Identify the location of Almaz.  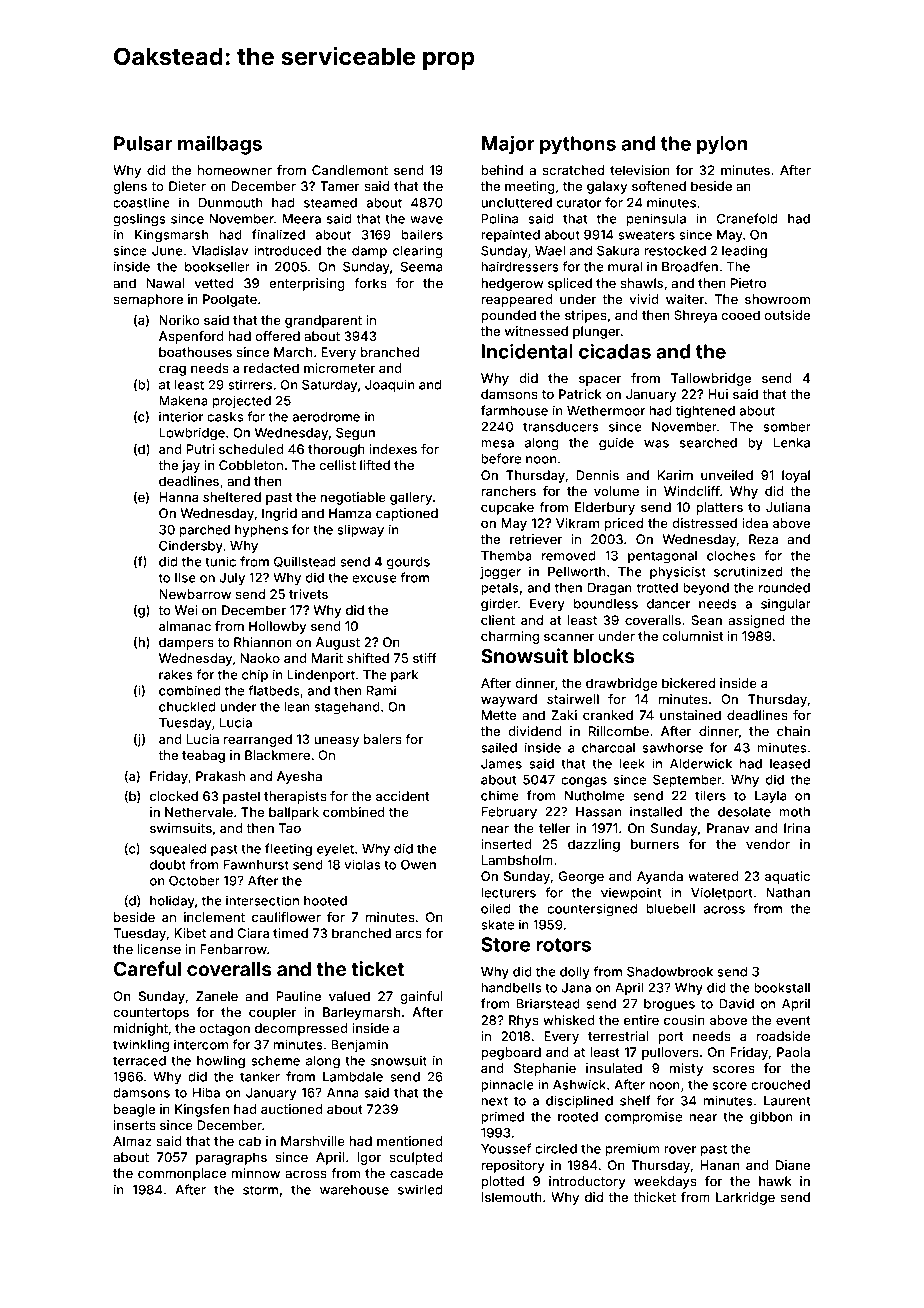
(132, 1141).
